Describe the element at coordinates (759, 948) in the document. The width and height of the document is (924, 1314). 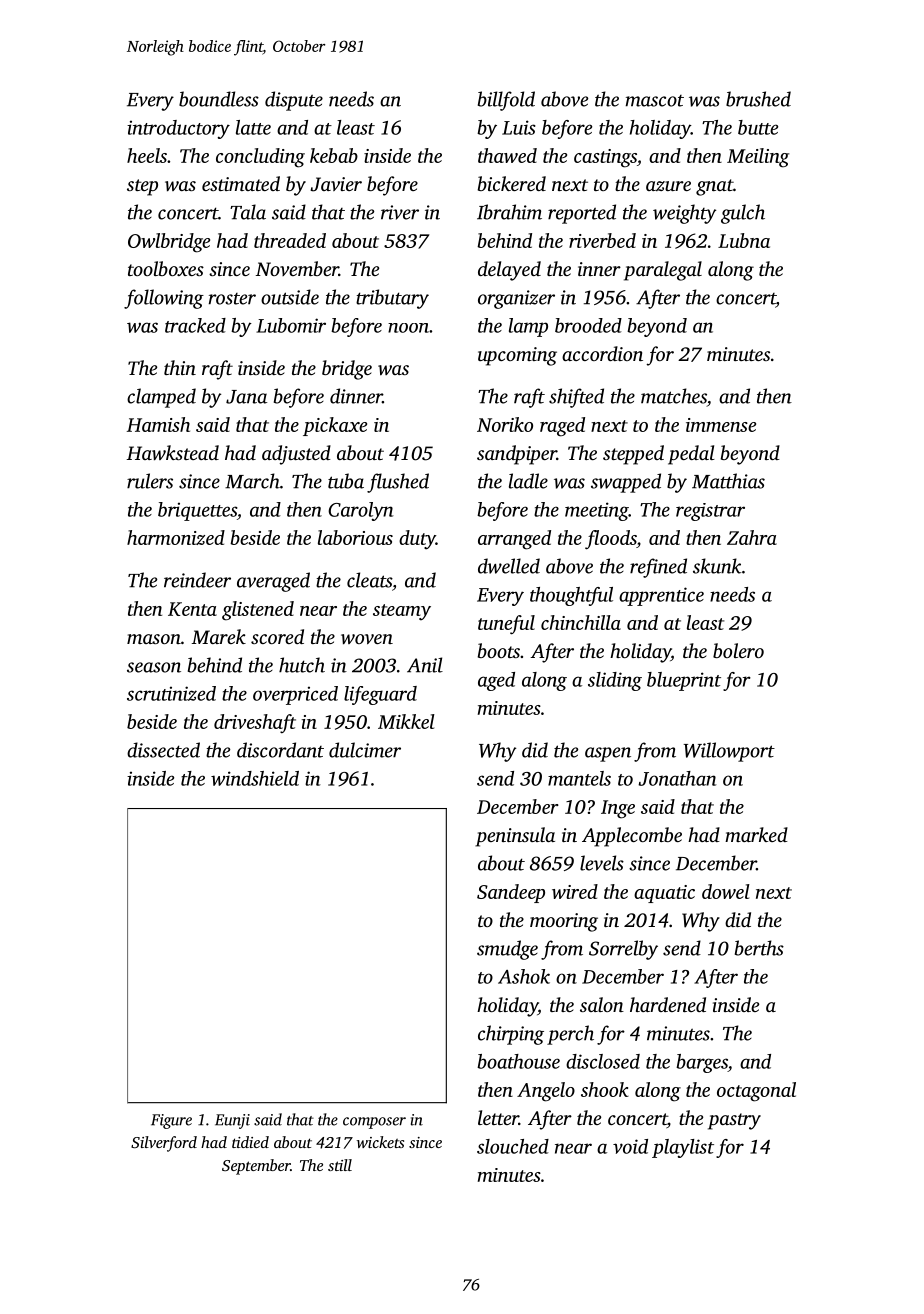
I see `berths` at that location.
